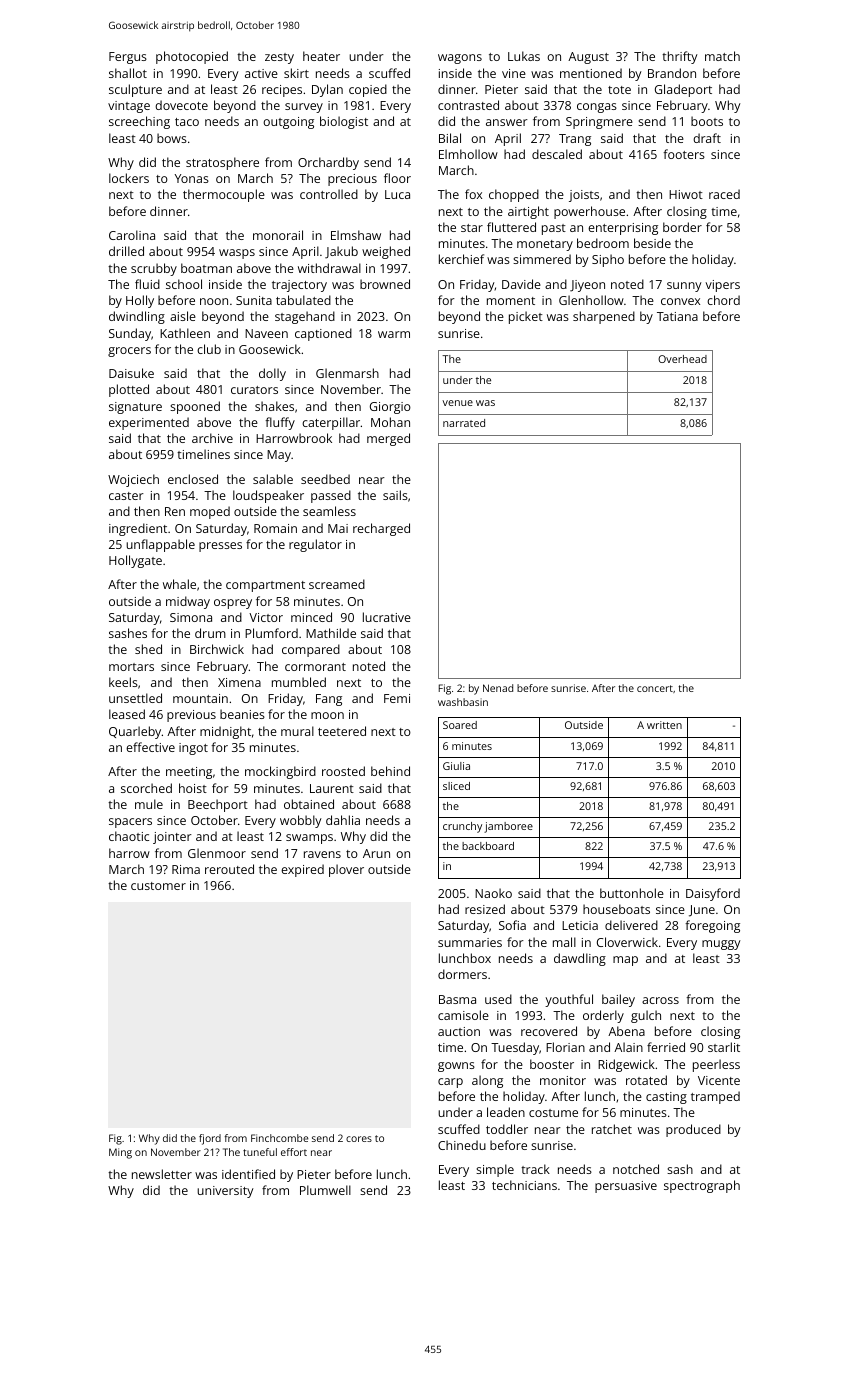 The height and width of the document is (1400, 849). What do you see at coordinates (724, 194) in the document?
I see `raced` at bounding box center [724, 194].
